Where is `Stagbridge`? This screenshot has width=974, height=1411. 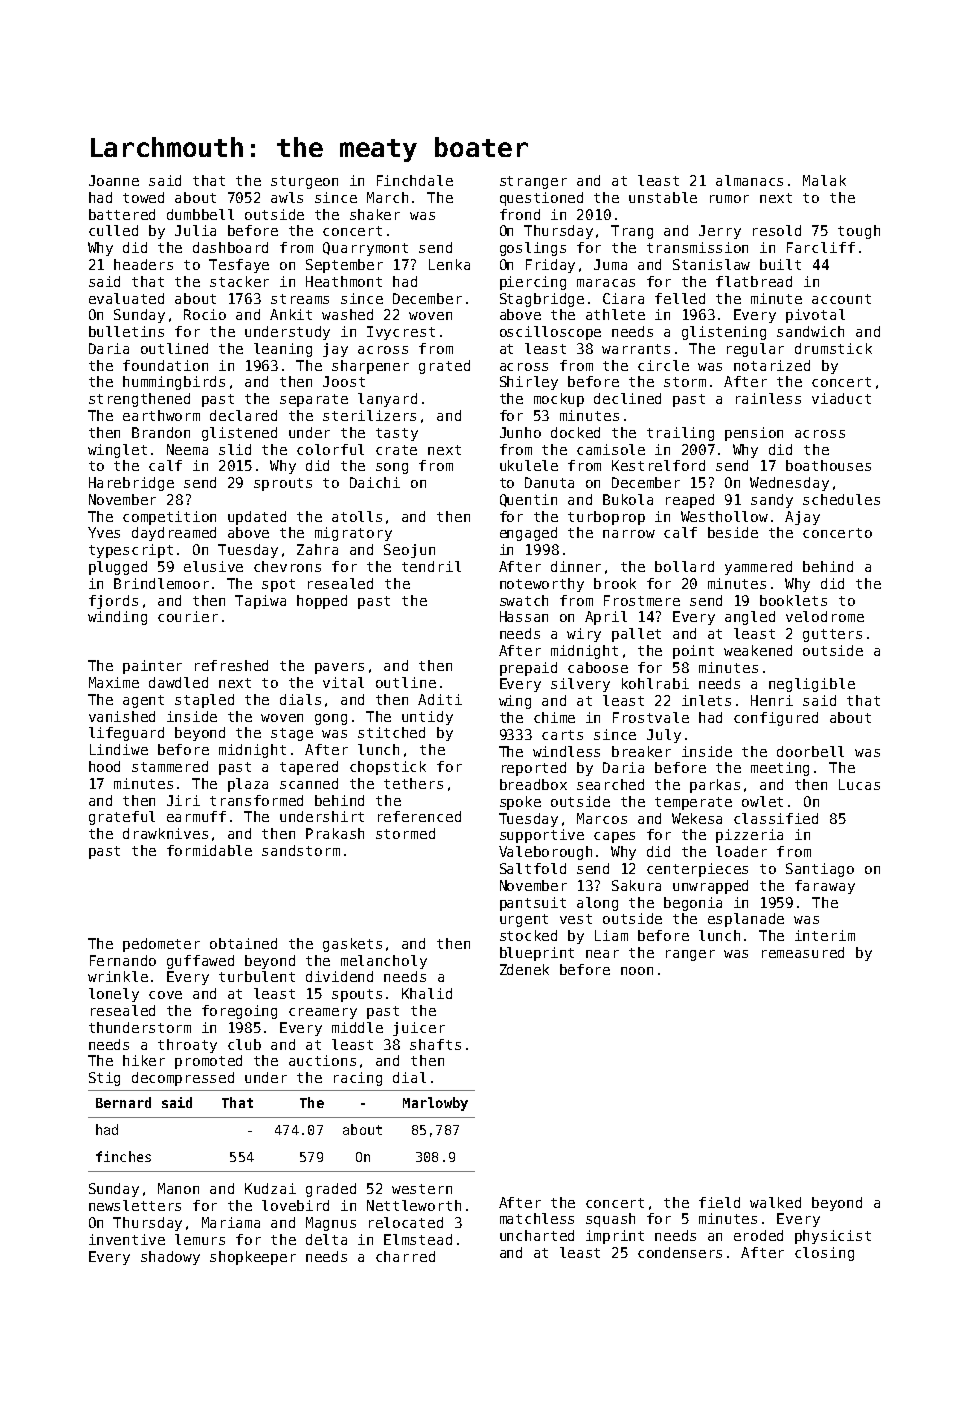
Stagbridge is located at coordinates (542, 300).
